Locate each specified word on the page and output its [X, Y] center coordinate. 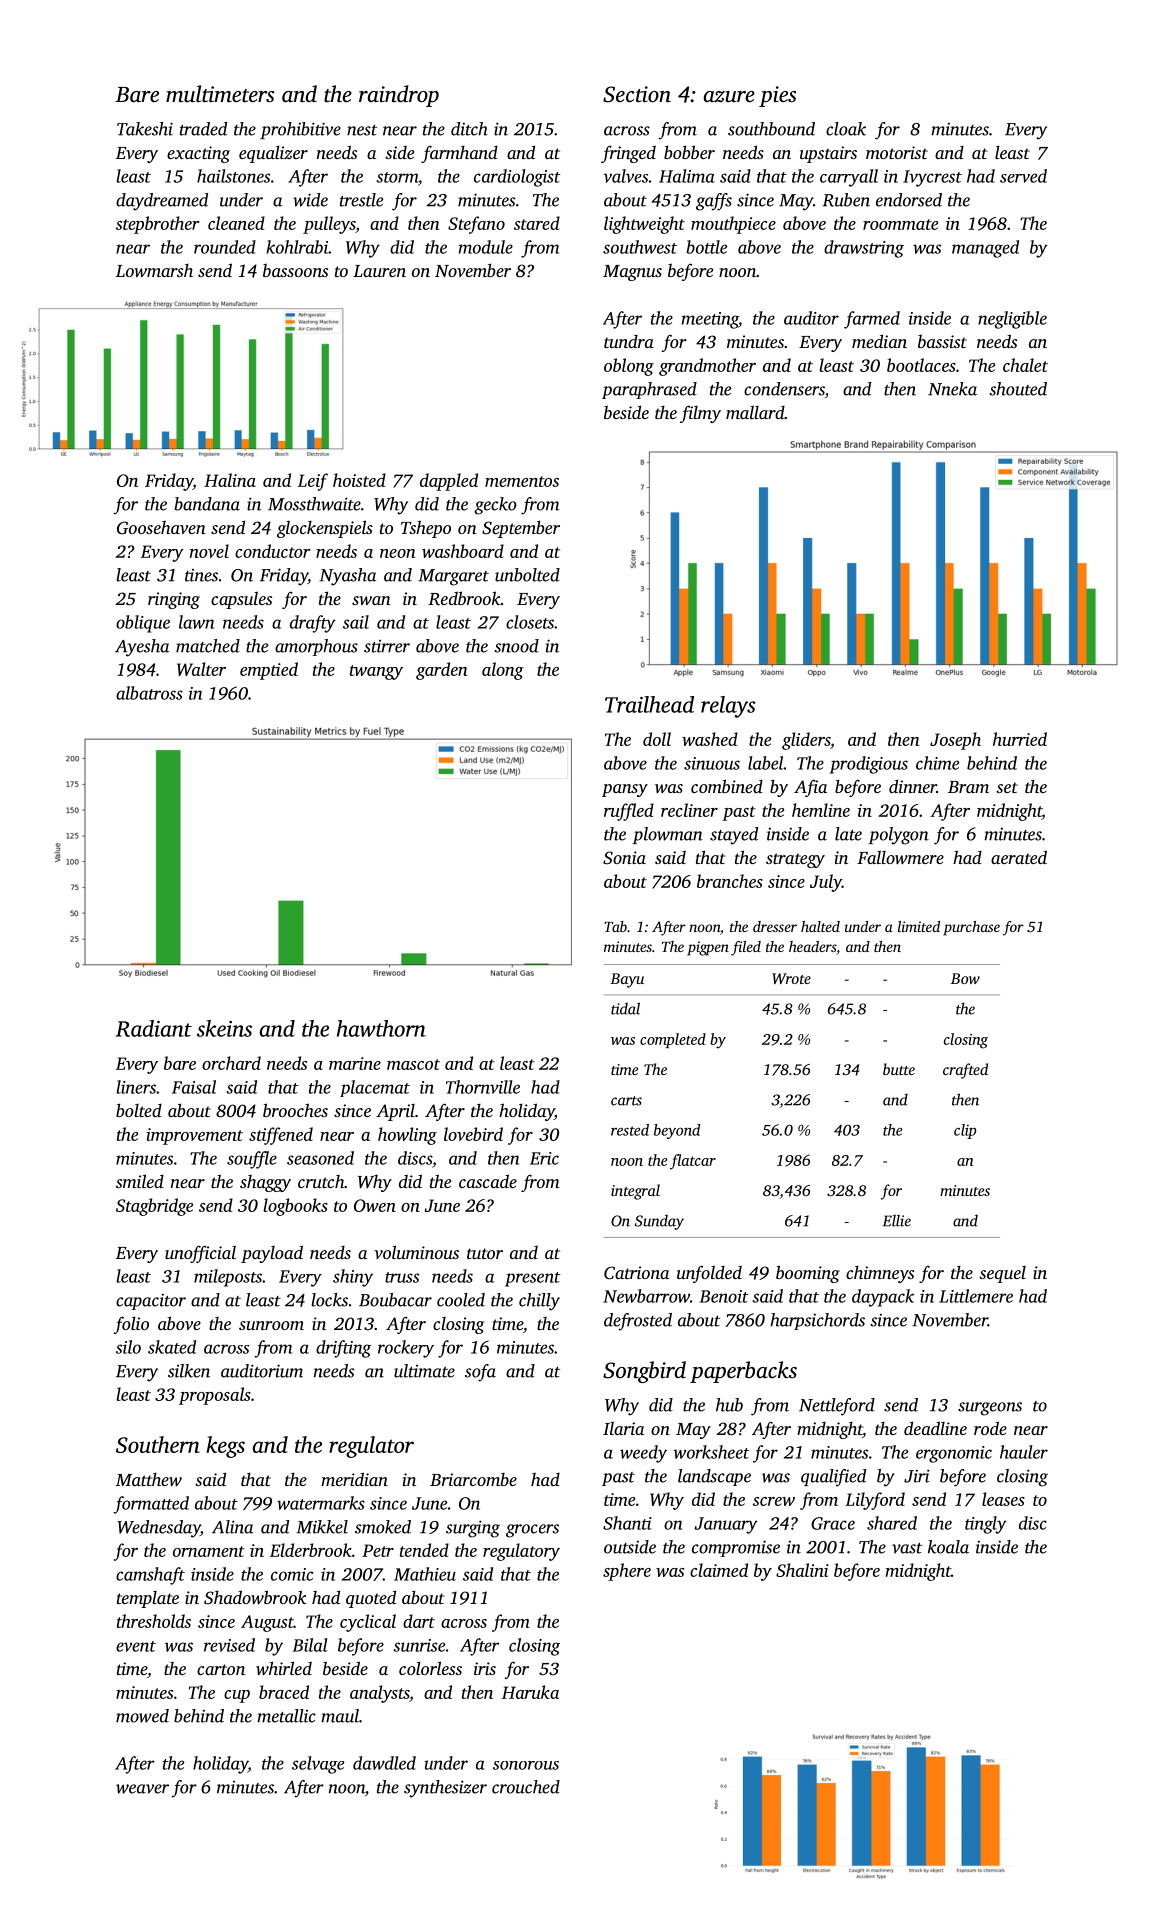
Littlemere [976, 1296]
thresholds [154, 1621]
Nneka [952, 389]
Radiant [154, 1028]
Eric [544, 1158]
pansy [625, 790]
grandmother [707, 367]
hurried [1020, 739]
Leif [313, 482]
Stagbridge [154, 1207]
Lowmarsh [154, 270]
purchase [971, 928]
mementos [522, 481]
